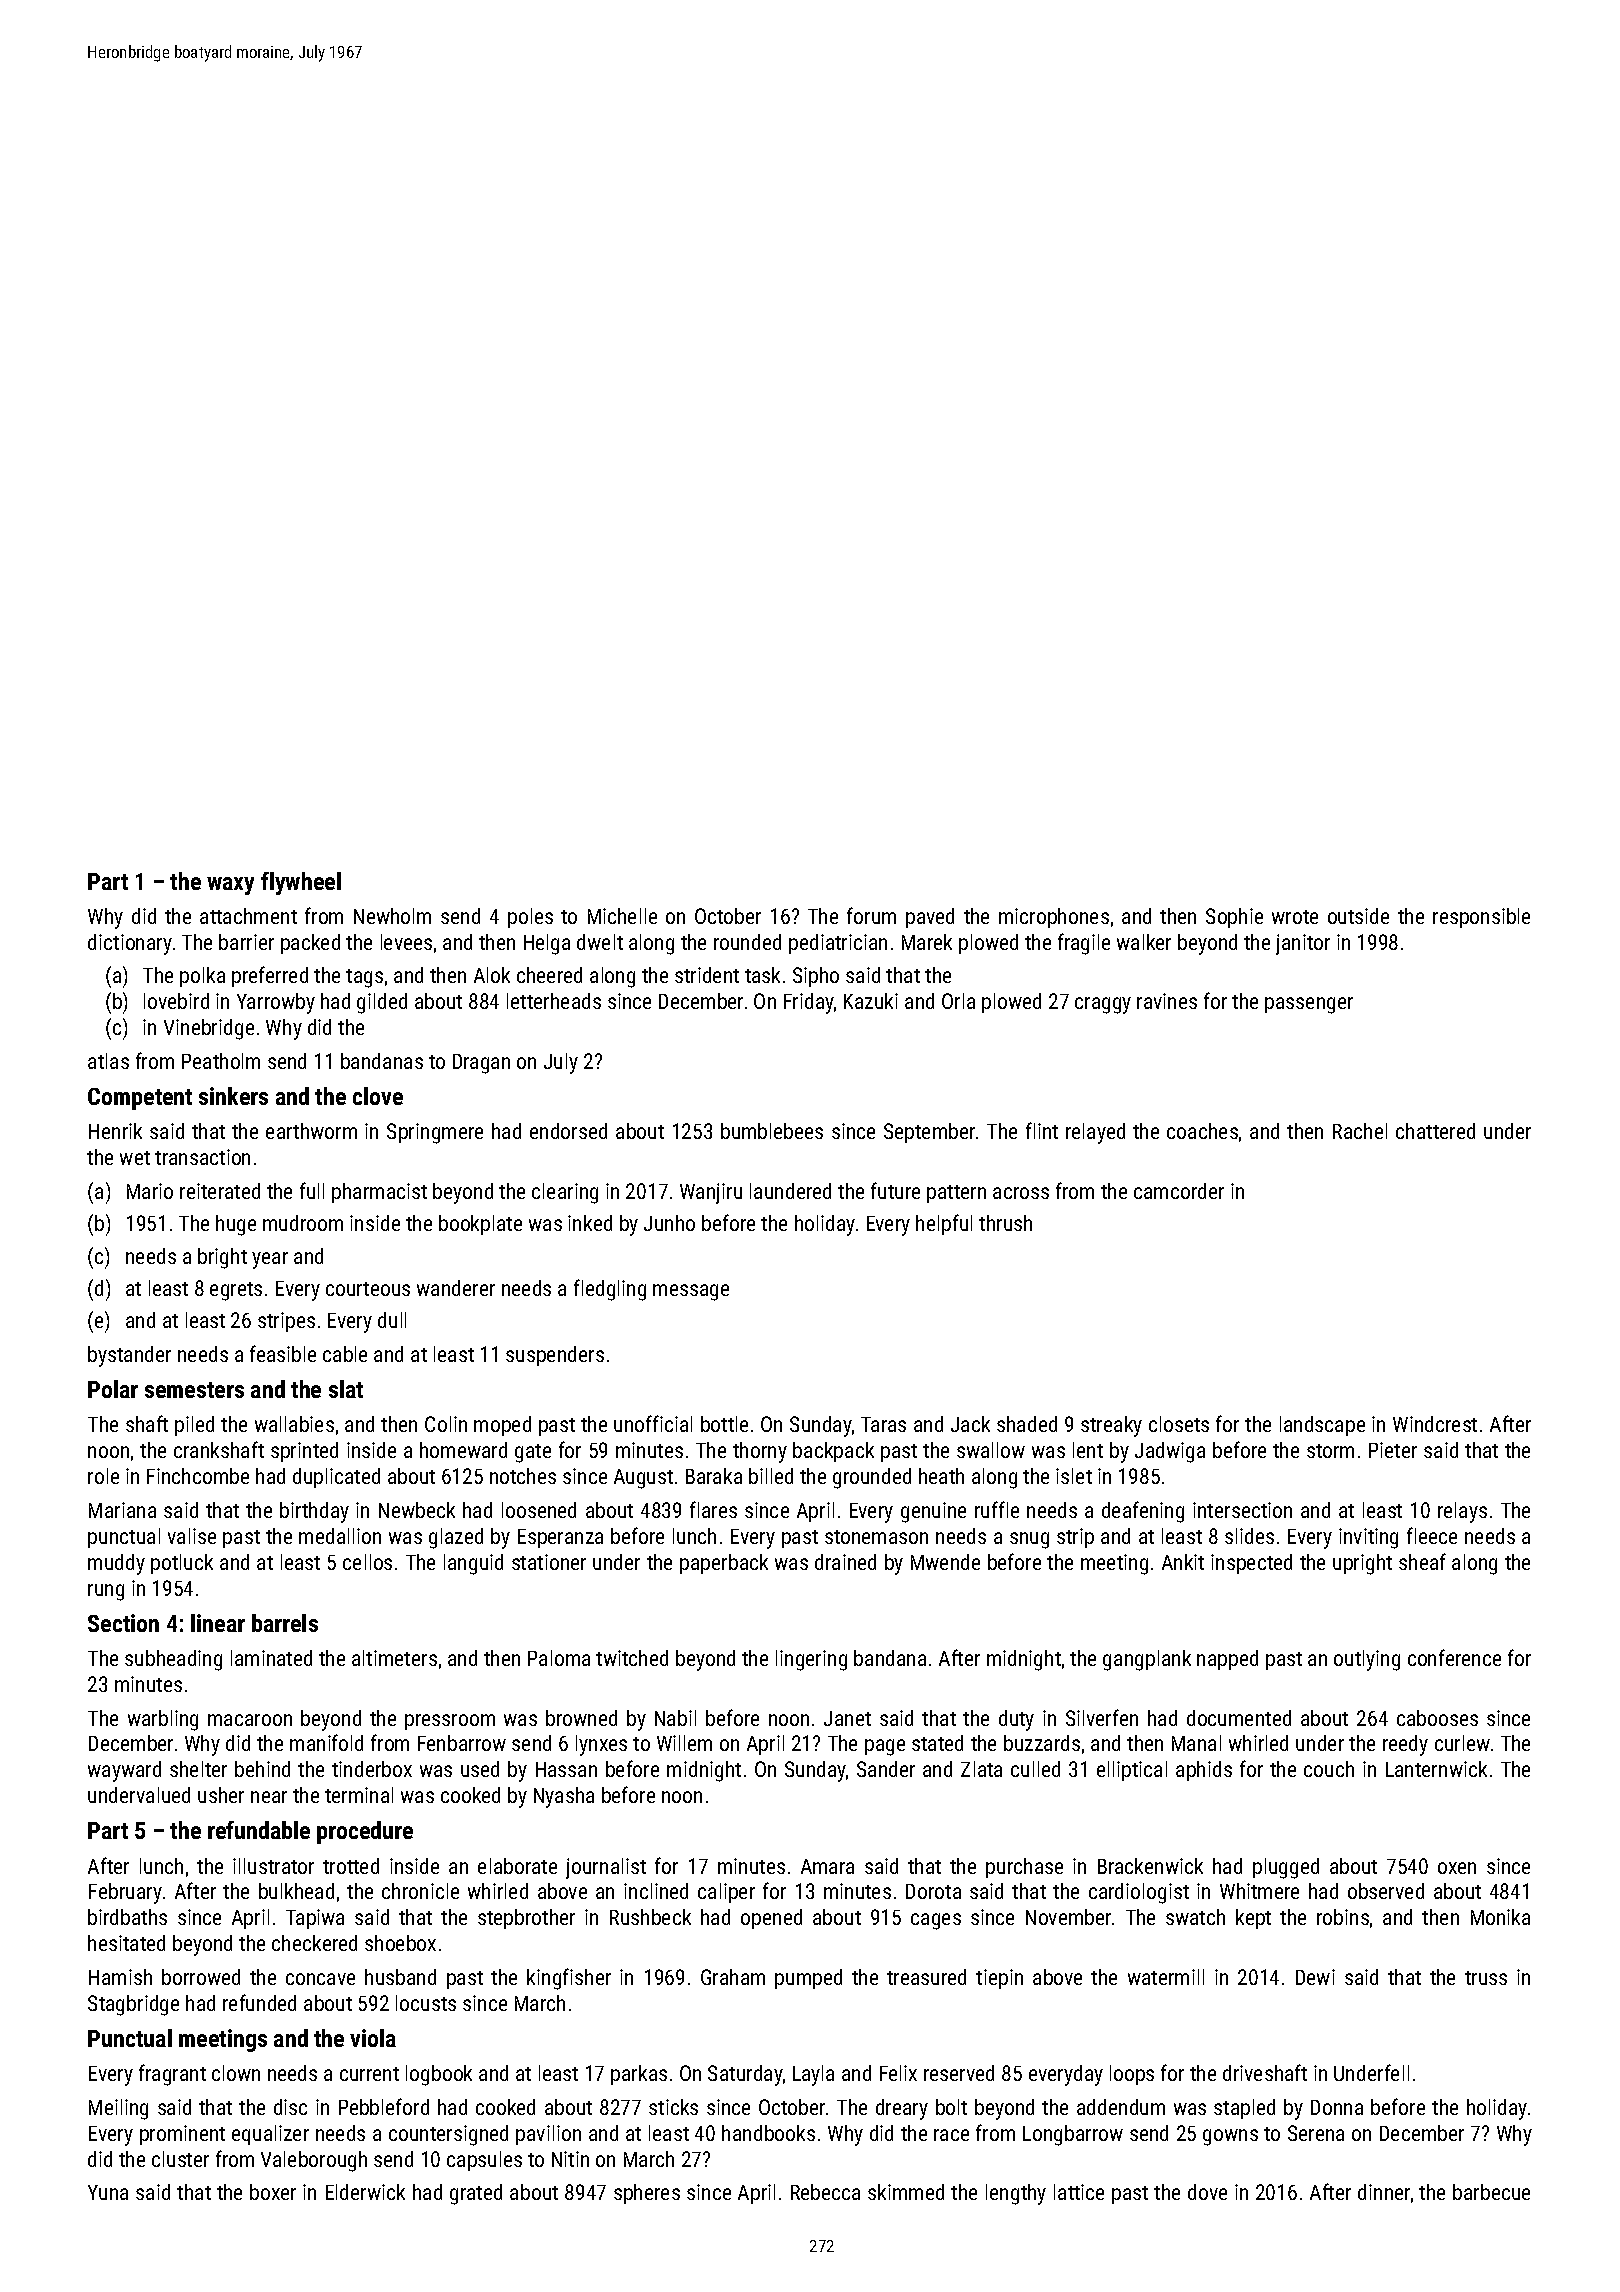  What do you see at coordinates (108, 1061) in the screenshot?
I see `atlas` at bounding box center [108, 1061].
